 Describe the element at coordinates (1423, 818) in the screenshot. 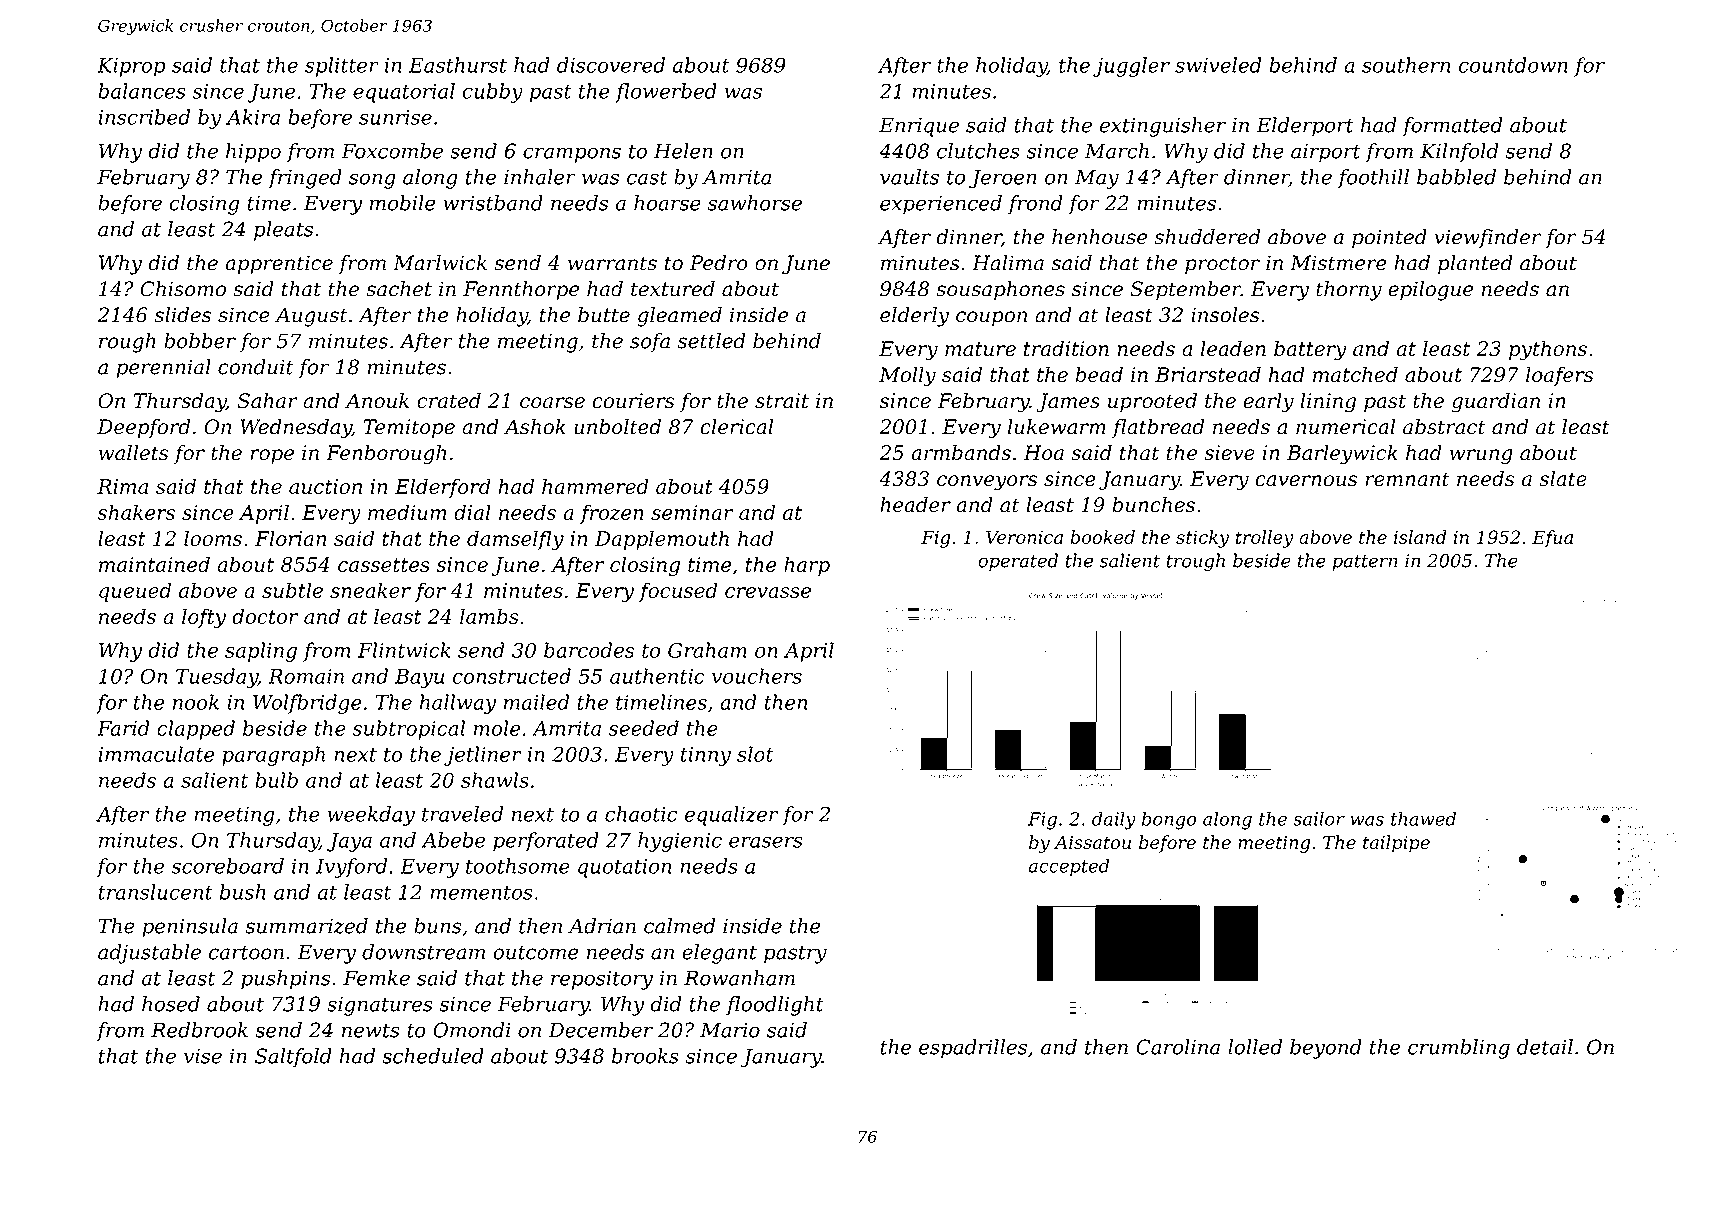

I see `thawed` at that location.
